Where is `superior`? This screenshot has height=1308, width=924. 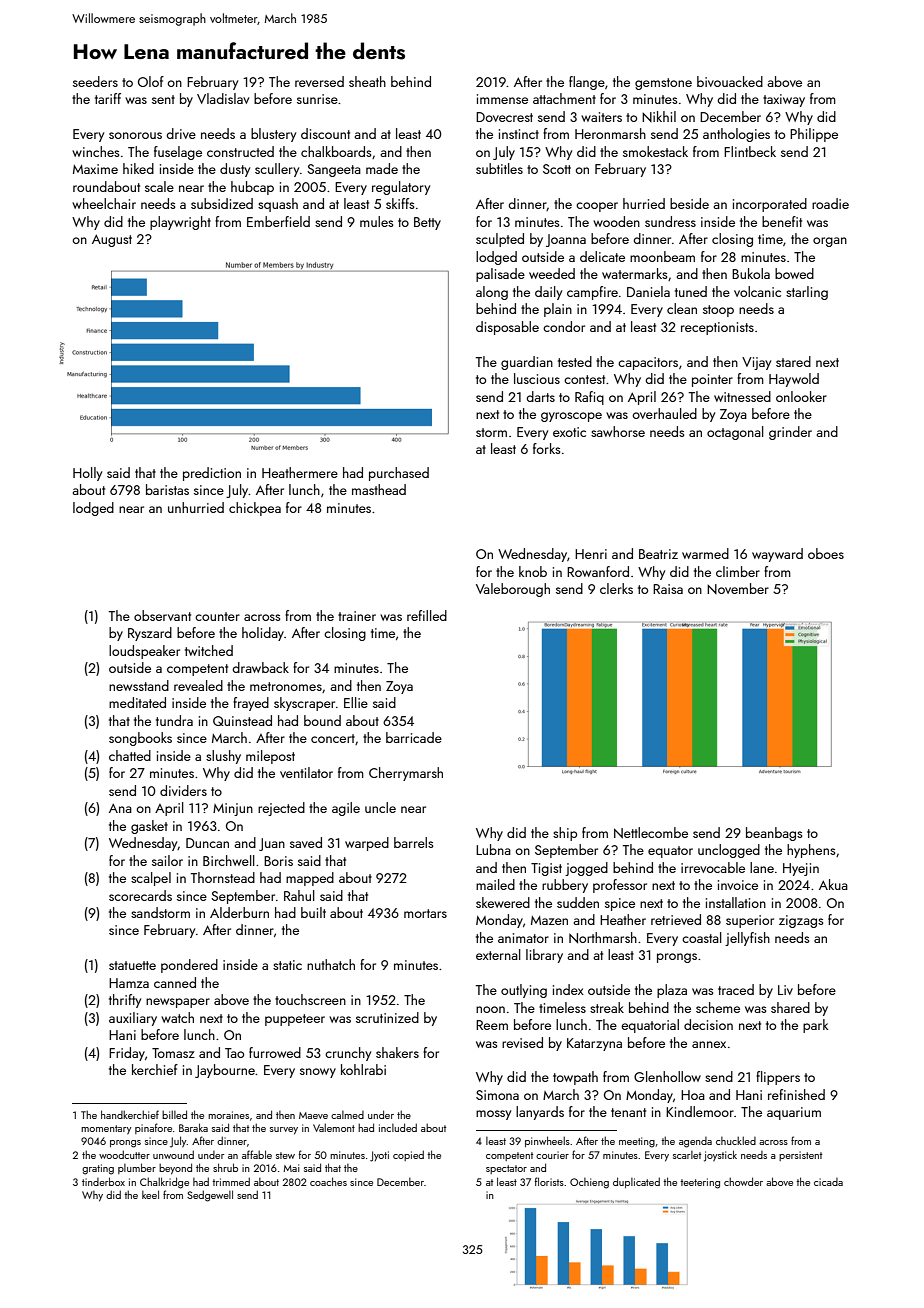
superior is located at coordinates (750, 921).
